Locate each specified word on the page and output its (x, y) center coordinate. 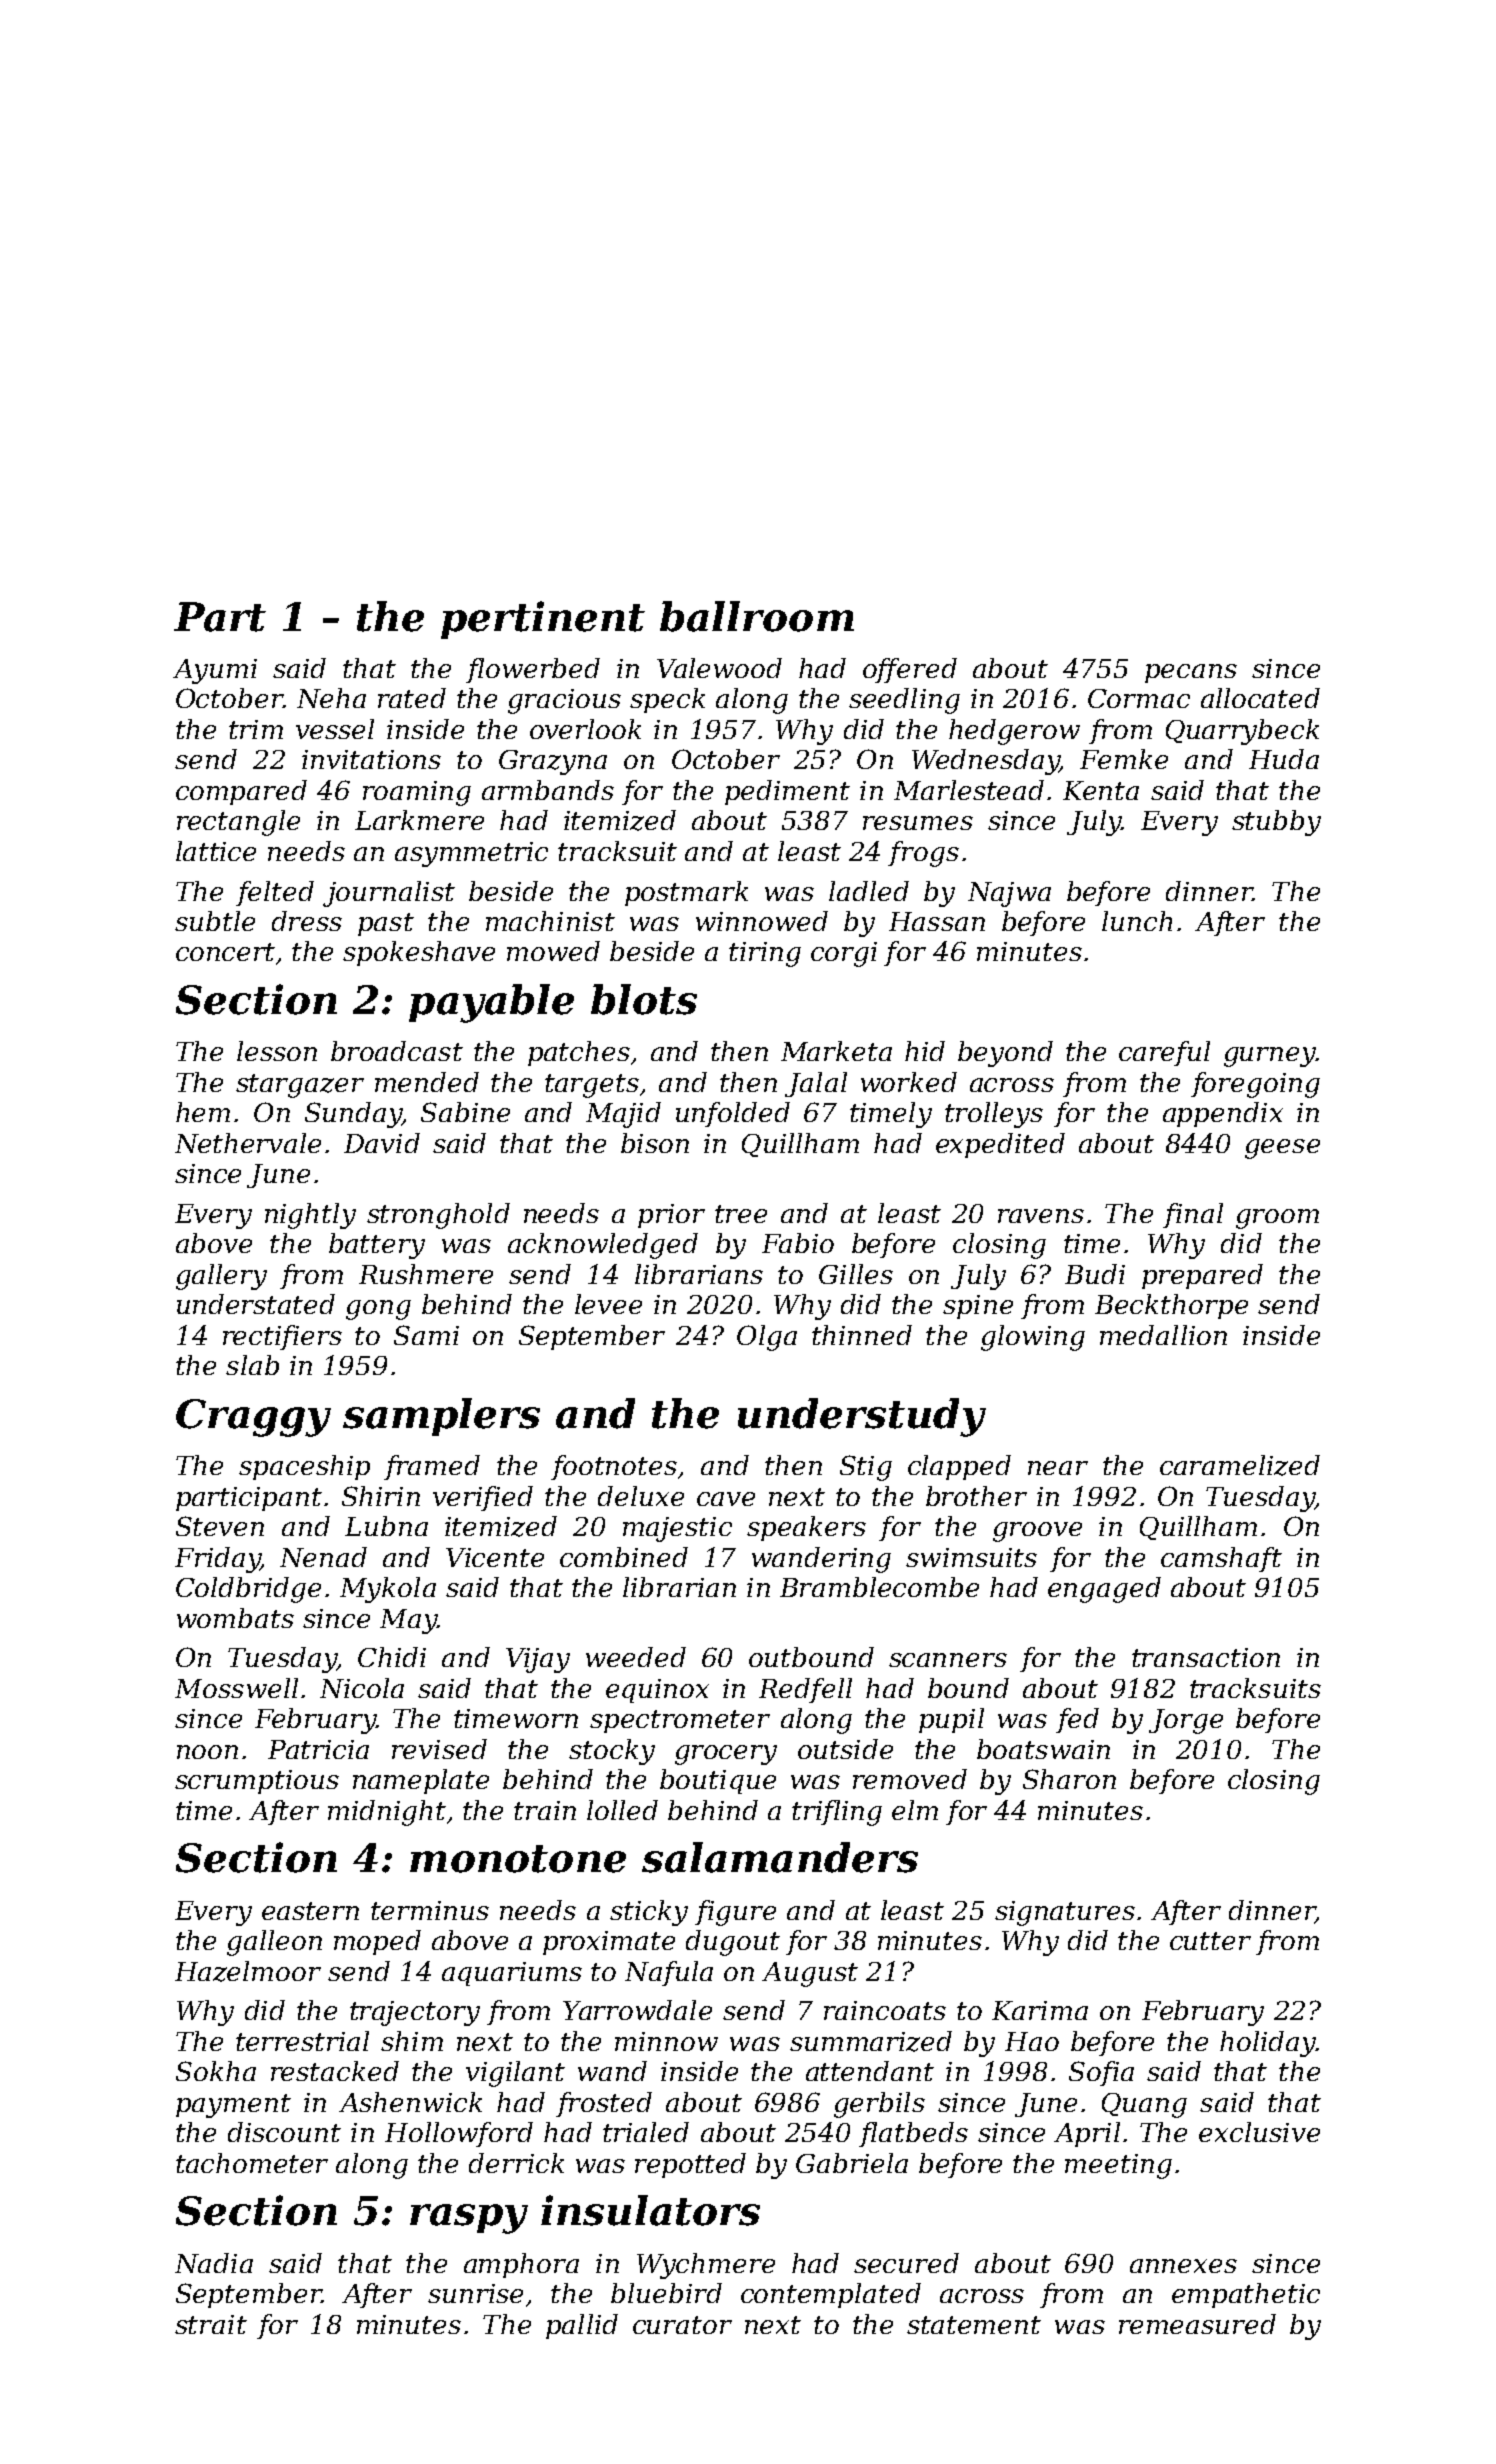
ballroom (757, 616)
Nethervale (248, 1143)
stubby (1276, 823)
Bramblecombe (879, 1587)
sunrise (475, 2293)
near (1058, 1468)
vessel (335, 729)
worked (909, 1082)
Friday (217, 1560)
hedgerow (1014, 732)
